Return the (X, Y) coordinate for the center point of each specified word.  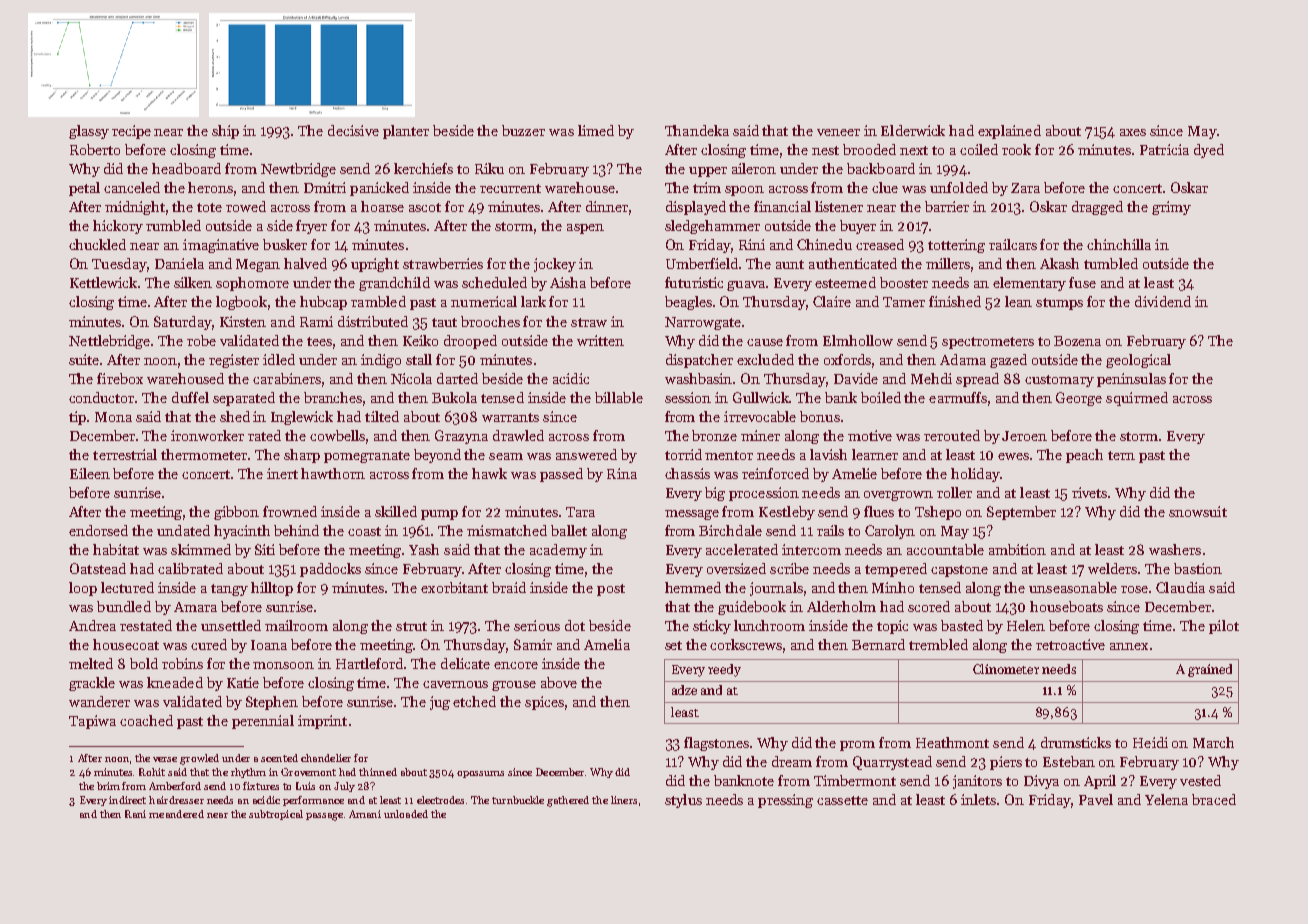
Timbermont (855, 780)
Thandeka (697, 130)
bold (144, 663)
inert (282, 473)
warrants (510, 417)
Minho (893, 587)
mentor (729, 455)
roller (954, 492)
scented (279, 758)
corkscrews (746, 644)
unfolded (959, 187)
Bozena (1077, 341)
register (234, 361)
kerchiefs (423, 168)
